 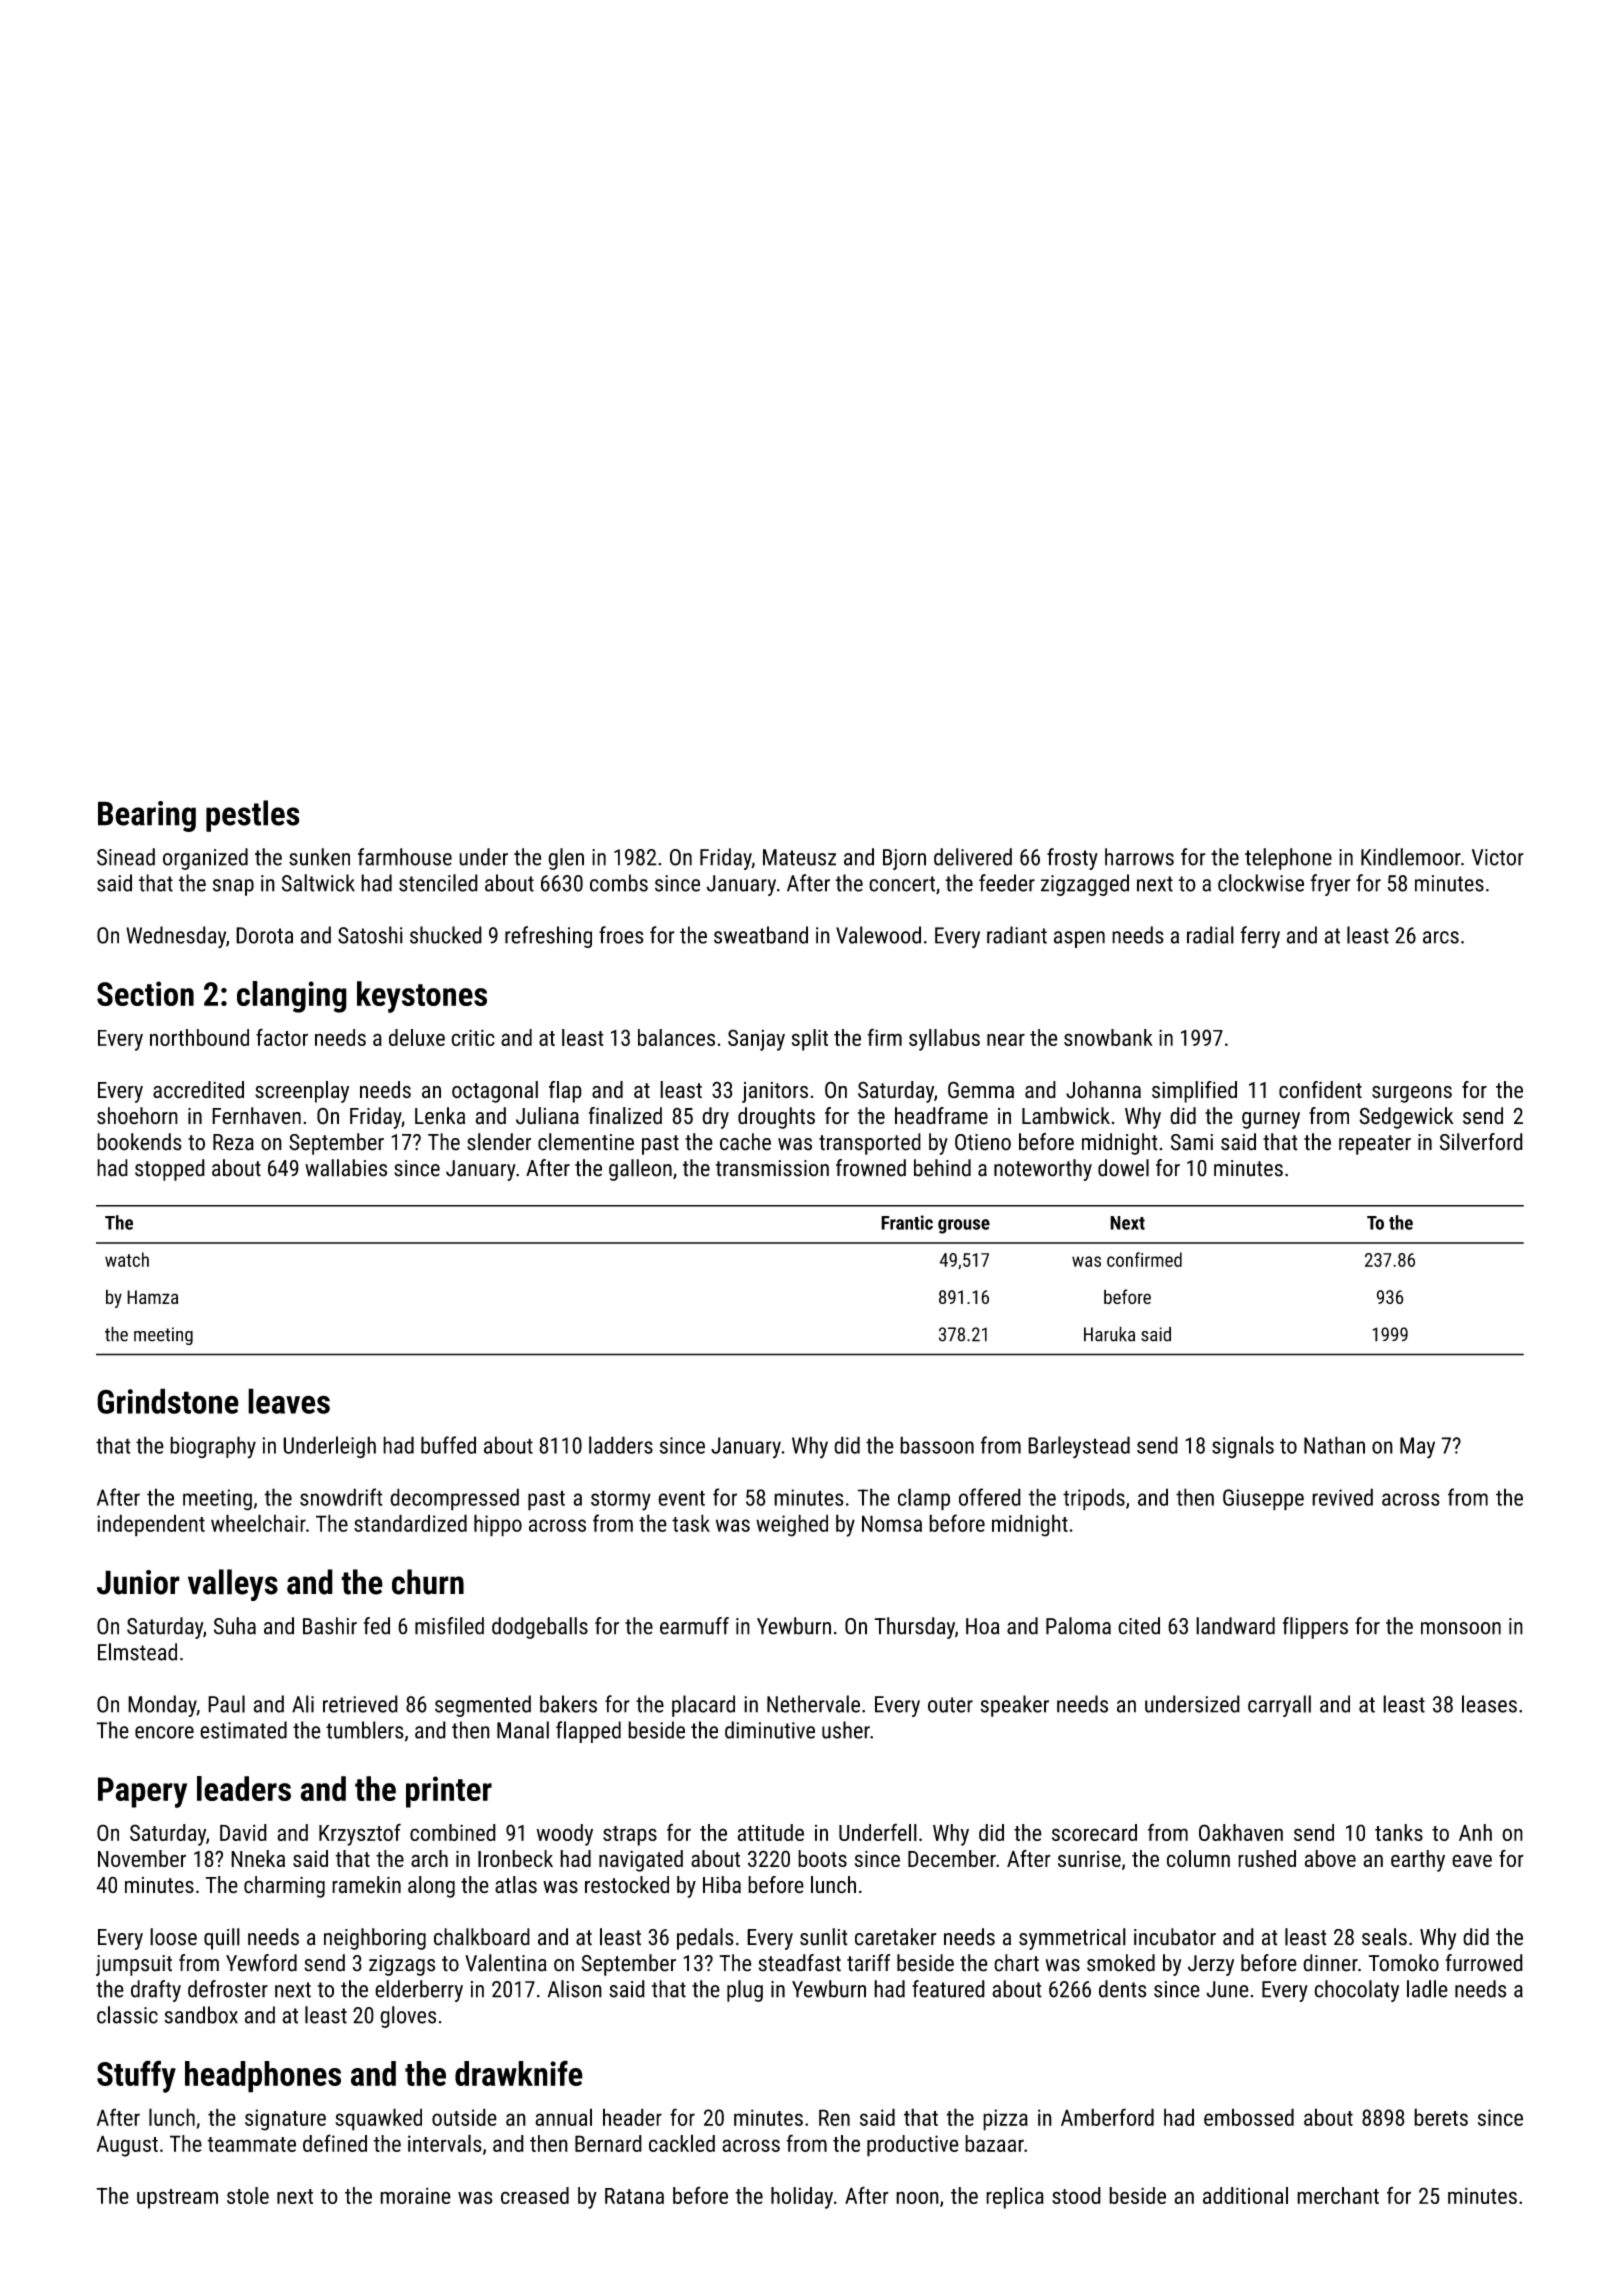 What do you see at coordinates (1417, 1448) in the screenshot?
I see `May` at bounding box center [1417, 1448].
